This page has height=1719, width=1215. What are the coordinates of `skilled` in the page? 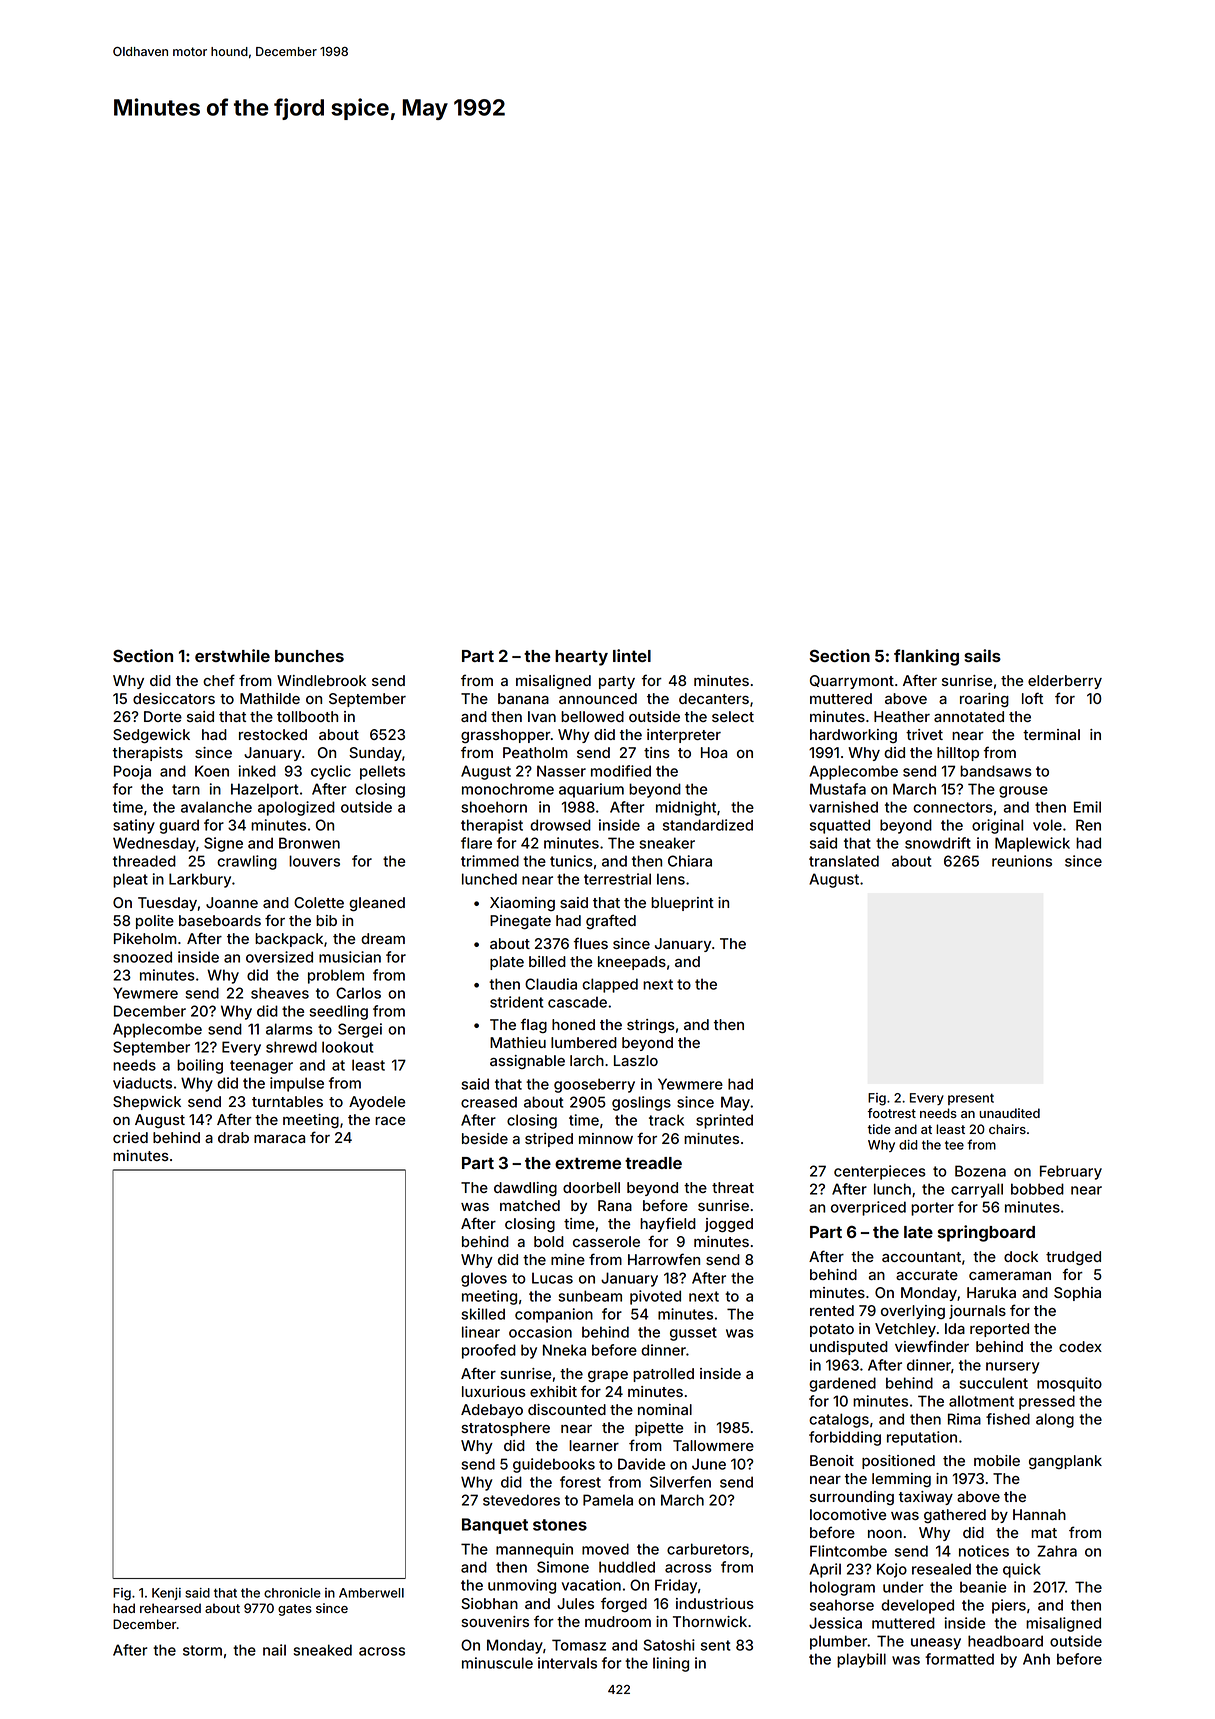 It's located at (483, 1314).
